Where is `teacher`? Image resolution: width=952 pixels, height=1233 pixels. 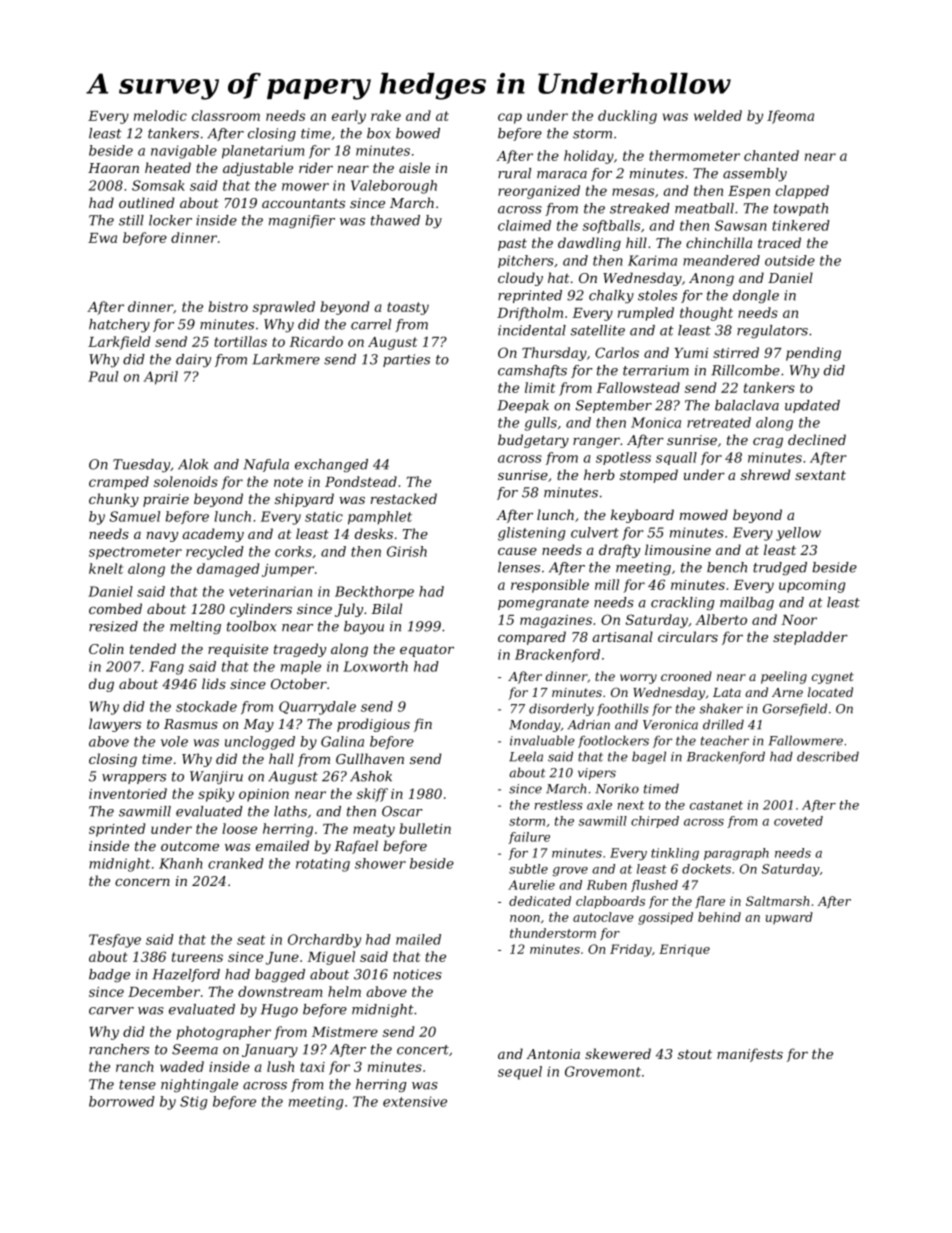
teacher is located at coordinates (725, 740).
